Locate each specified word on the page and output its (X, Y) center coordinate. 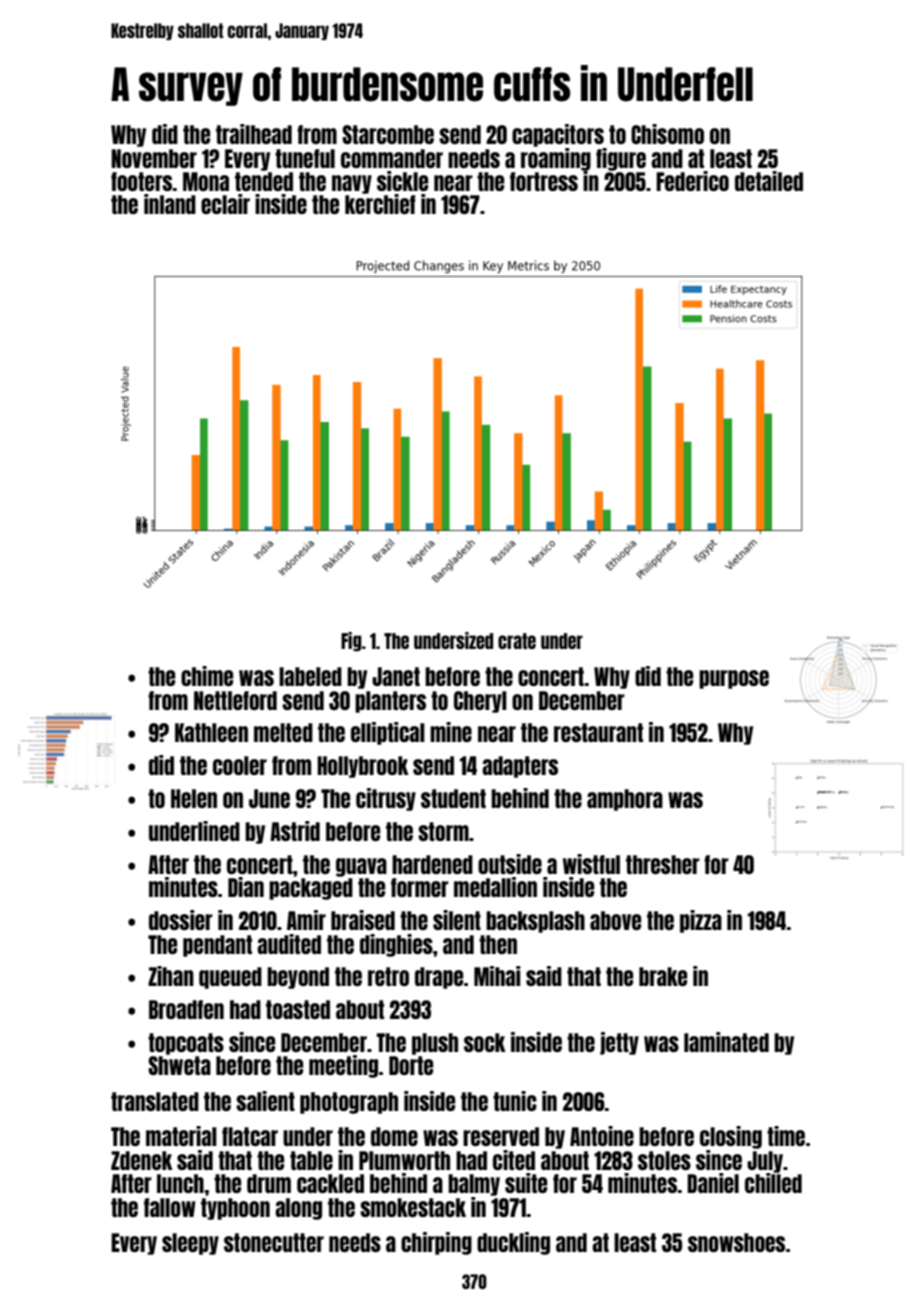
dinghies (396, 945)
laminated (726, 1042)
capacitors (558, 135)
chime (207, 676)
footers (142, 181)
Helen (194, 798)
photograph (349, 1103)
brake (663, 976)
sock (485, 1042)
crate (517, 641)
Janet (396, 676)
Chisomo (667, 134)
